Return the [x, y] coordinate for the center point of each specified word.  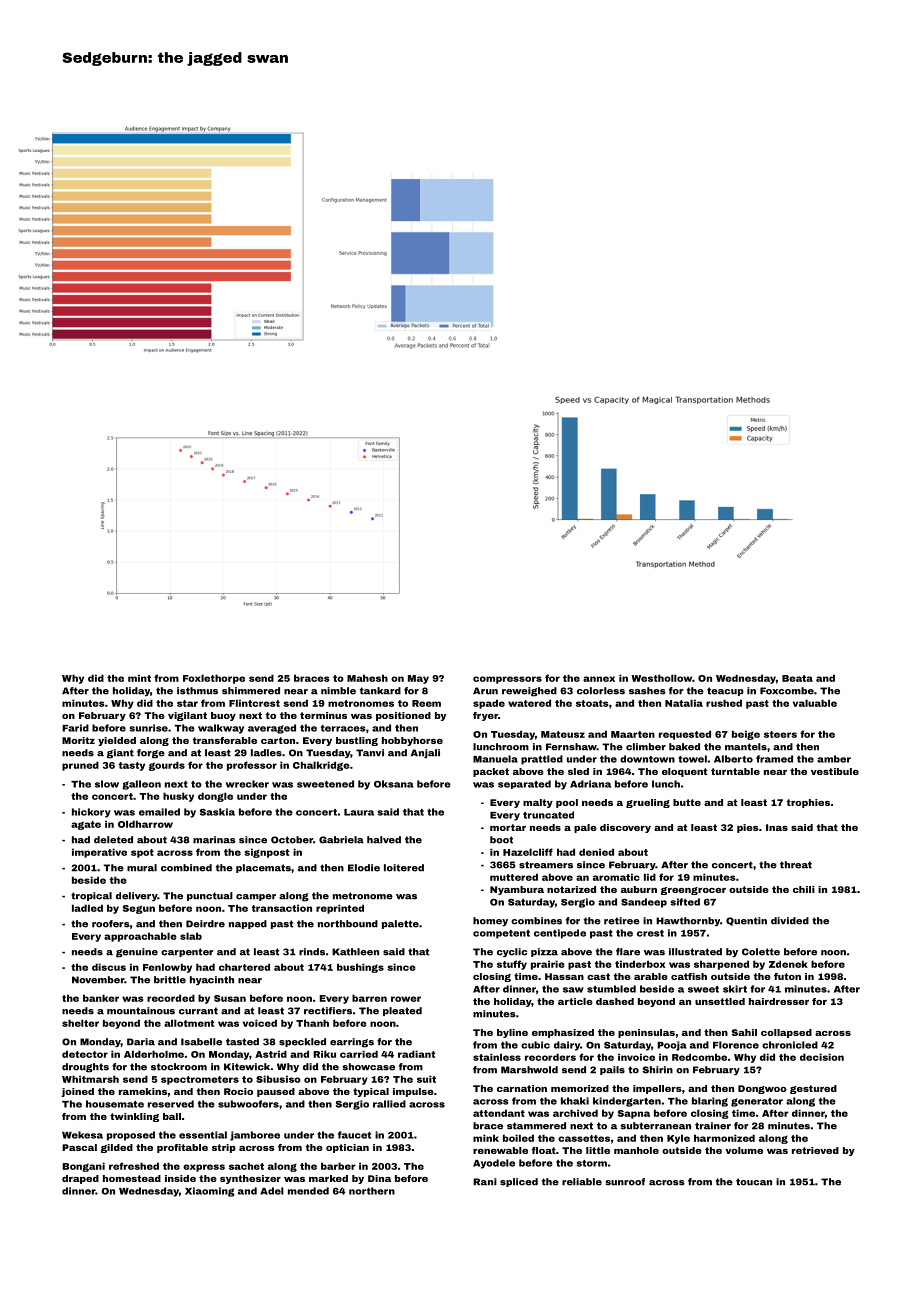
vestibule [835, 771]
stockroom [179, 1067]
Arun [485, 691]
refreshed [134, 1166]
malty [538, 803]
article [575, 1001]
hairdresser [779, 1001]
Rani [485, 1182]
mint [139, 678]
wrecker [247, 784]
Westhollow [661, 678]
